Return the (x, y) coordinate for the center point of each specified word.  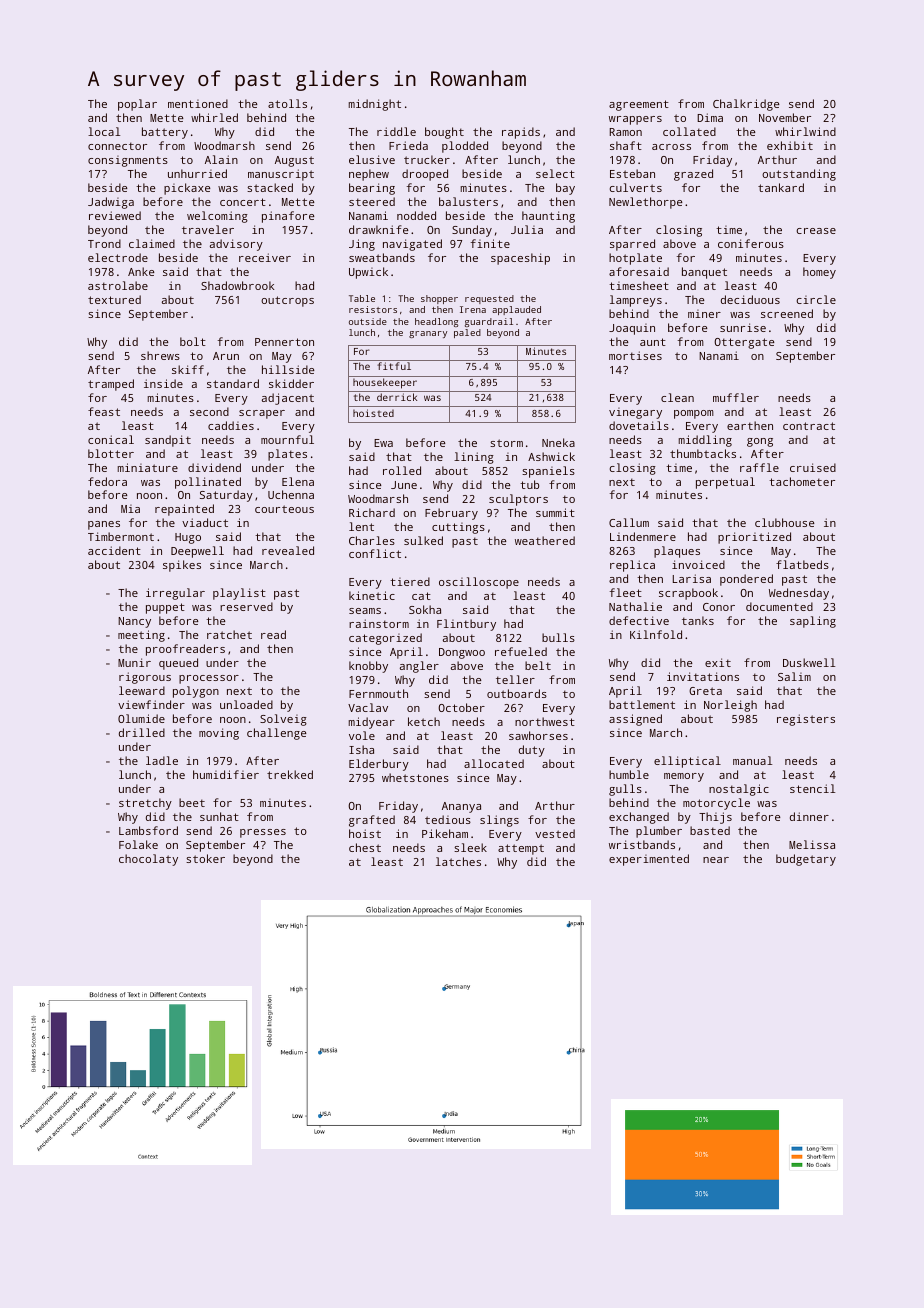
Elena (298, 481)
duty (532, 751)
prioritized (754, 538)
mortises (635, 355)
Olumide (141, 718)
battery (165, 133)
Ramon (626, 132)
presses (263, 833)
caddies (231, 425)
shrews (160, 355)
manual (752, 760)
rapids (521, 133)
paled (467, 333)
